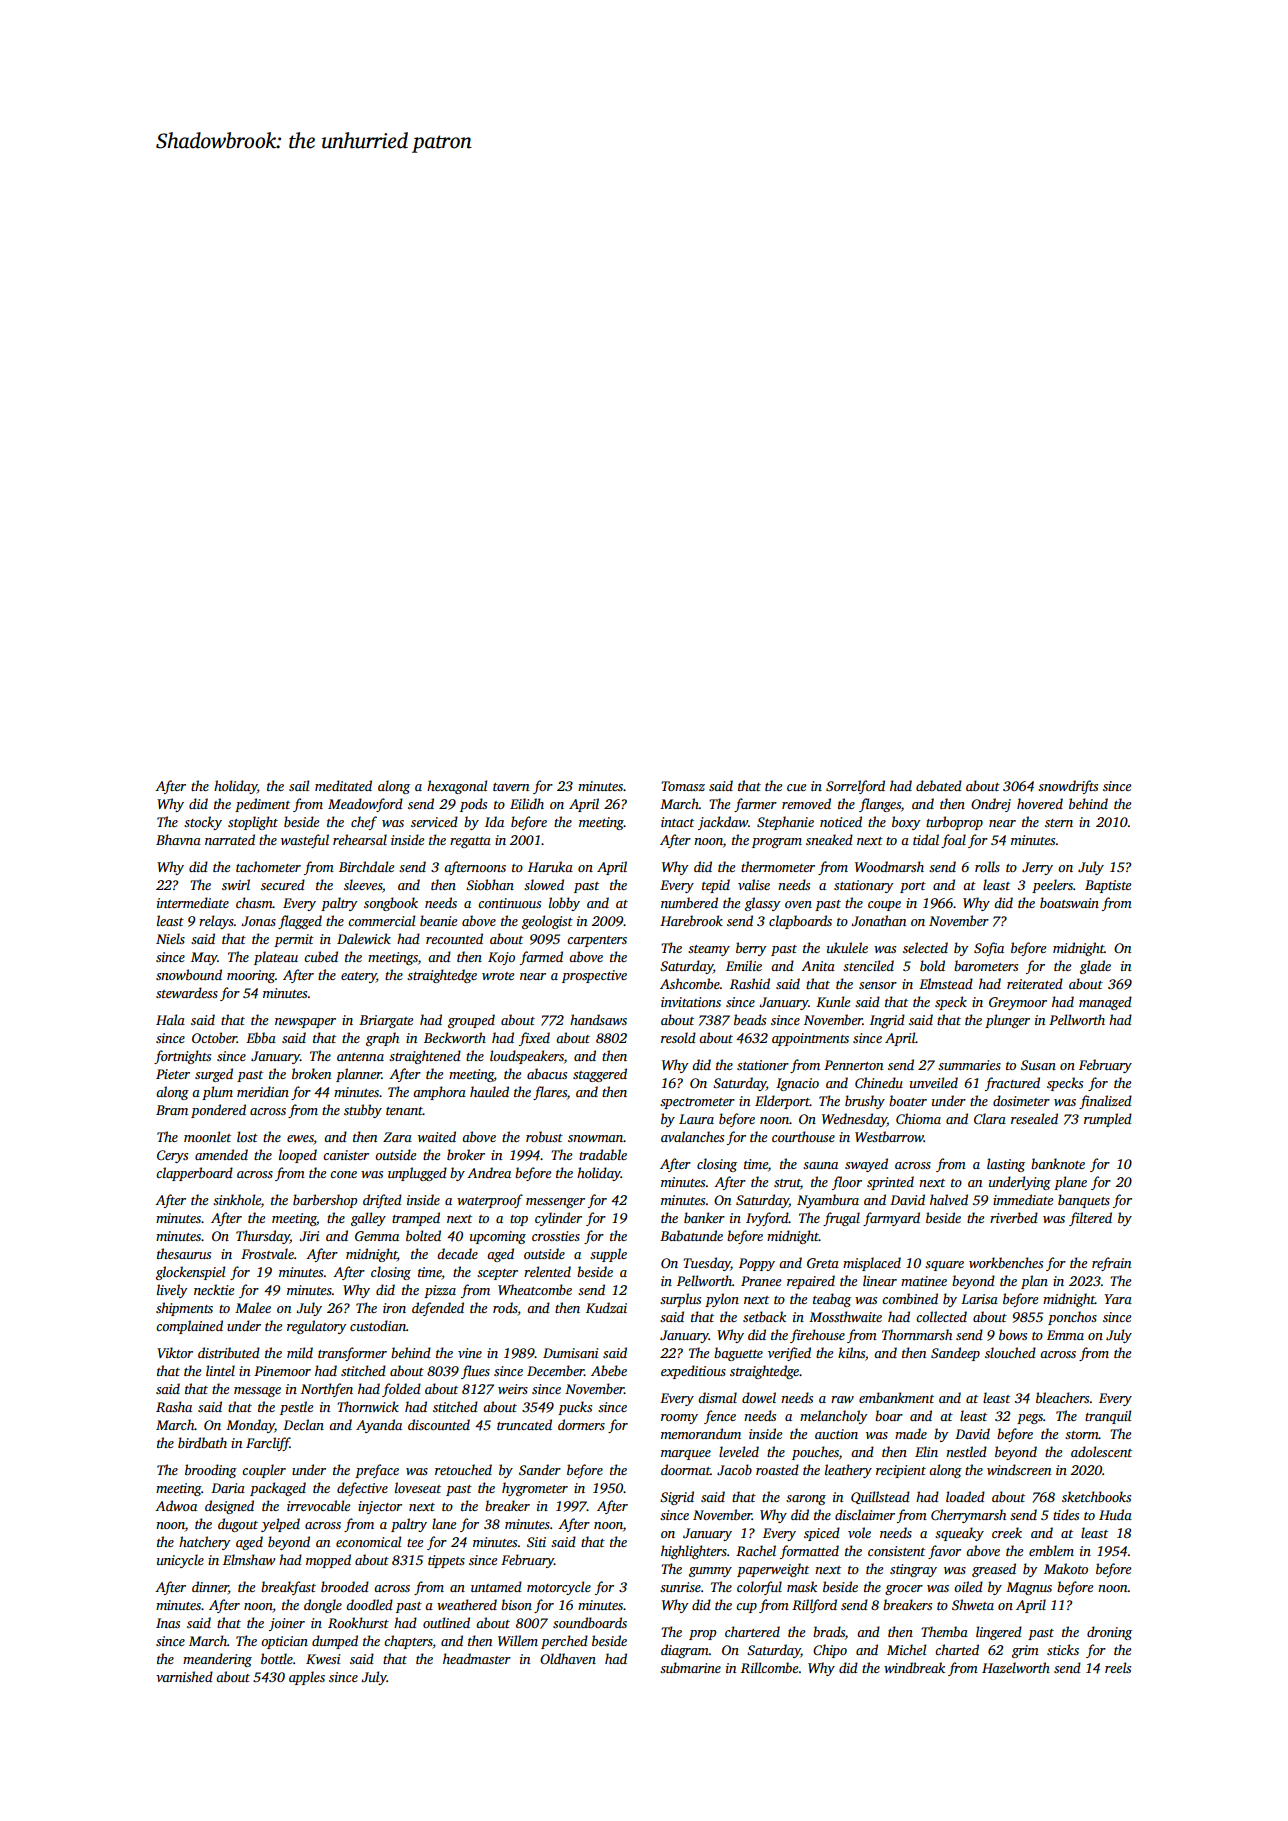 This page has height=1821, width=1288. I want to click on plateau, so click(276, 958).
